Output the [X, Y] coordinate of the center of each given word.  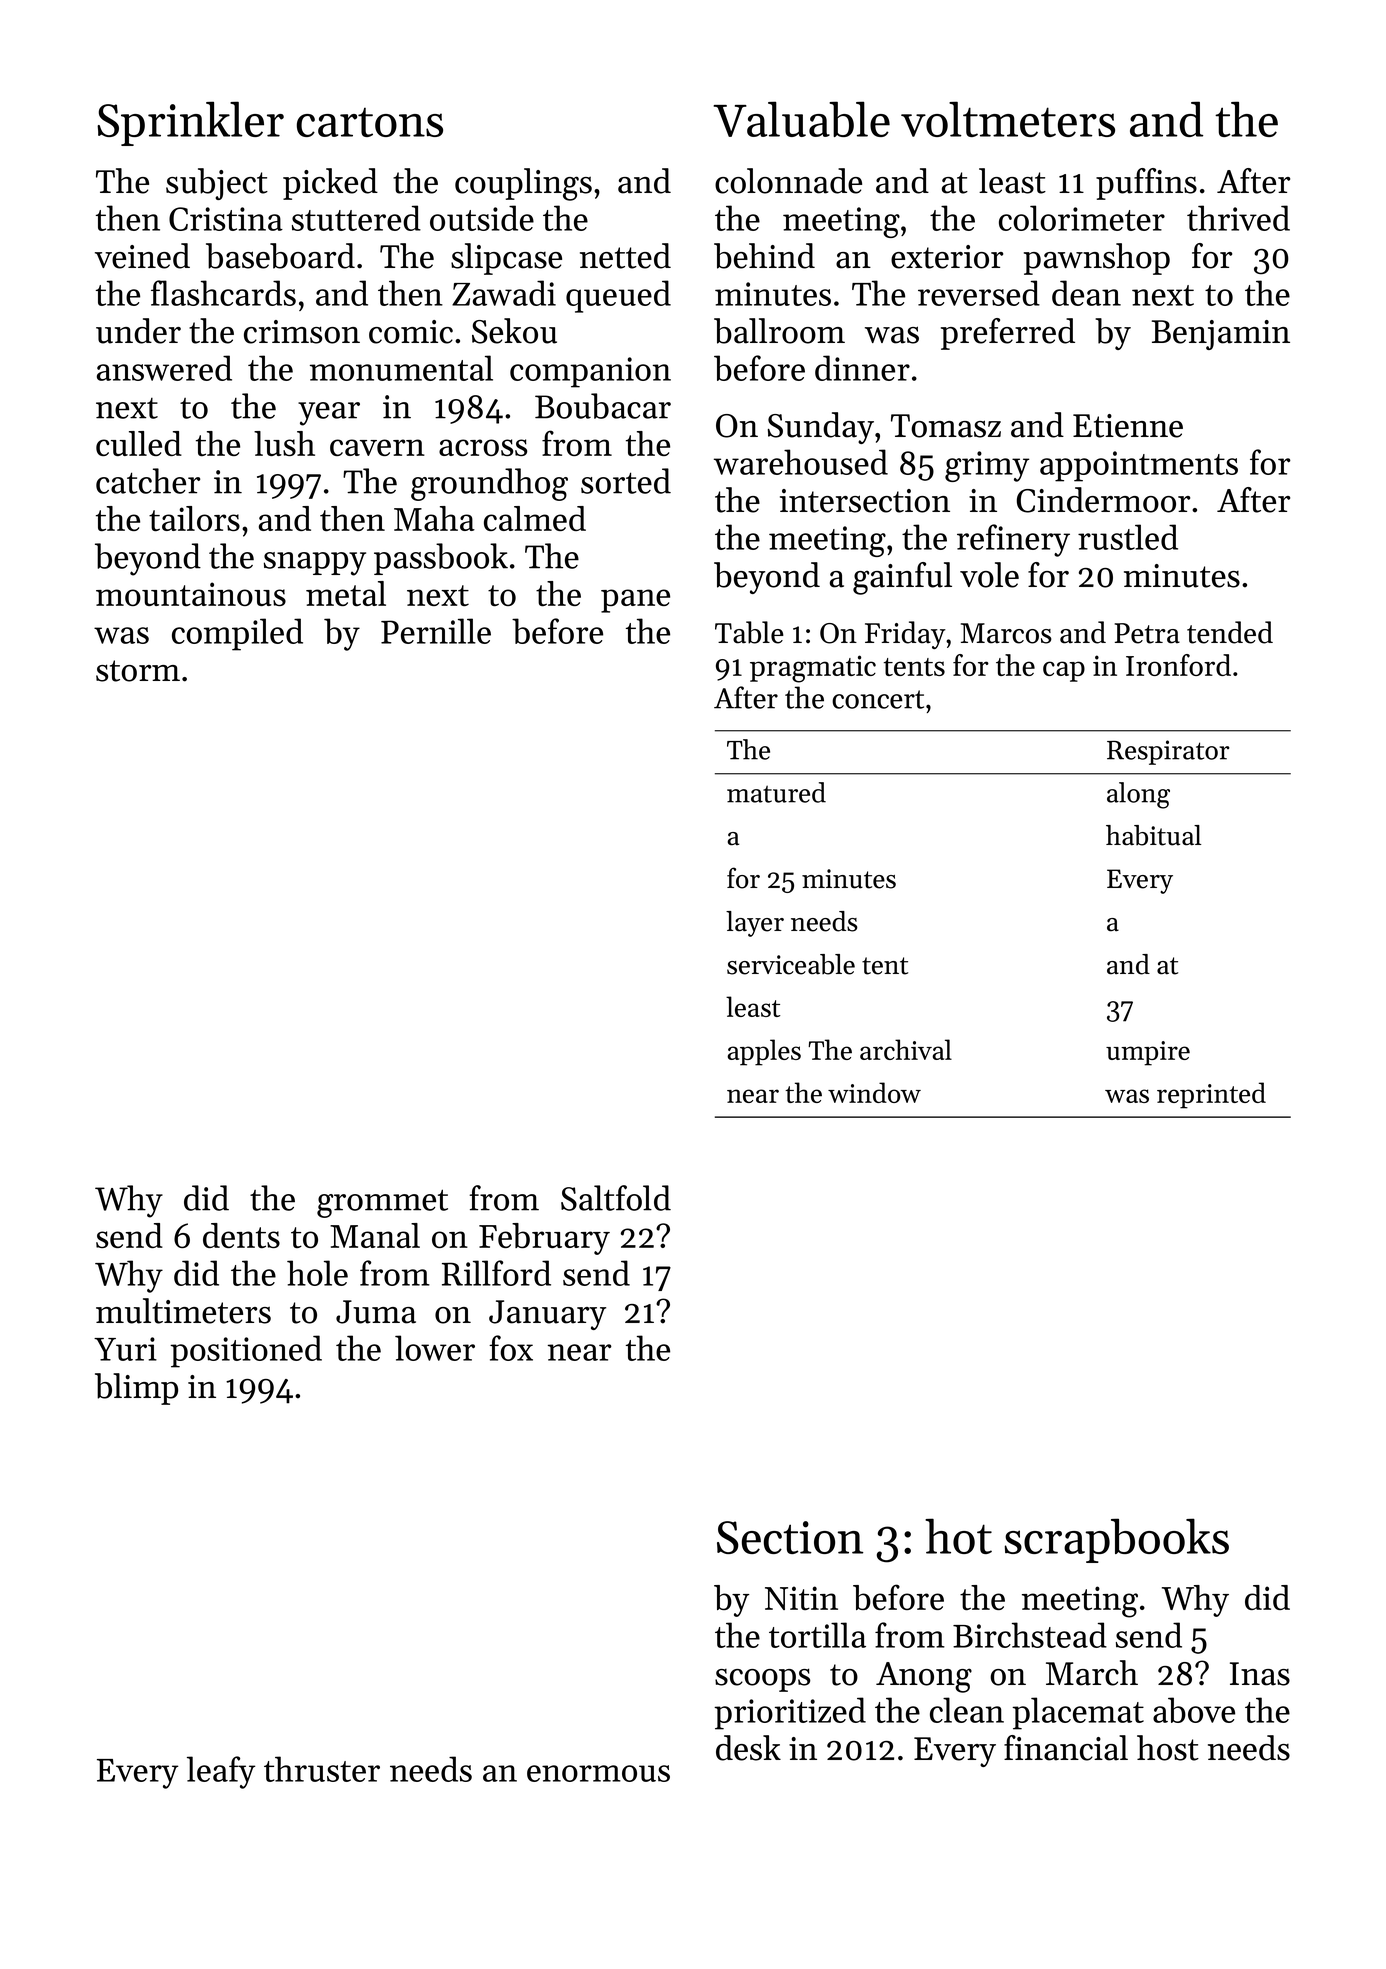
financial [1066, 1748]
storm [138, 671]
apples [764, 1052]
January [547, 1315]
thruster [322, 1769]
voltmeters [1008, 119]
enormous [598, 1773]
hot [958, 1536]
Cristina [226, 219]
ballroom [779, 331]
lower [435, 1348]
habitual [1153, 835]
